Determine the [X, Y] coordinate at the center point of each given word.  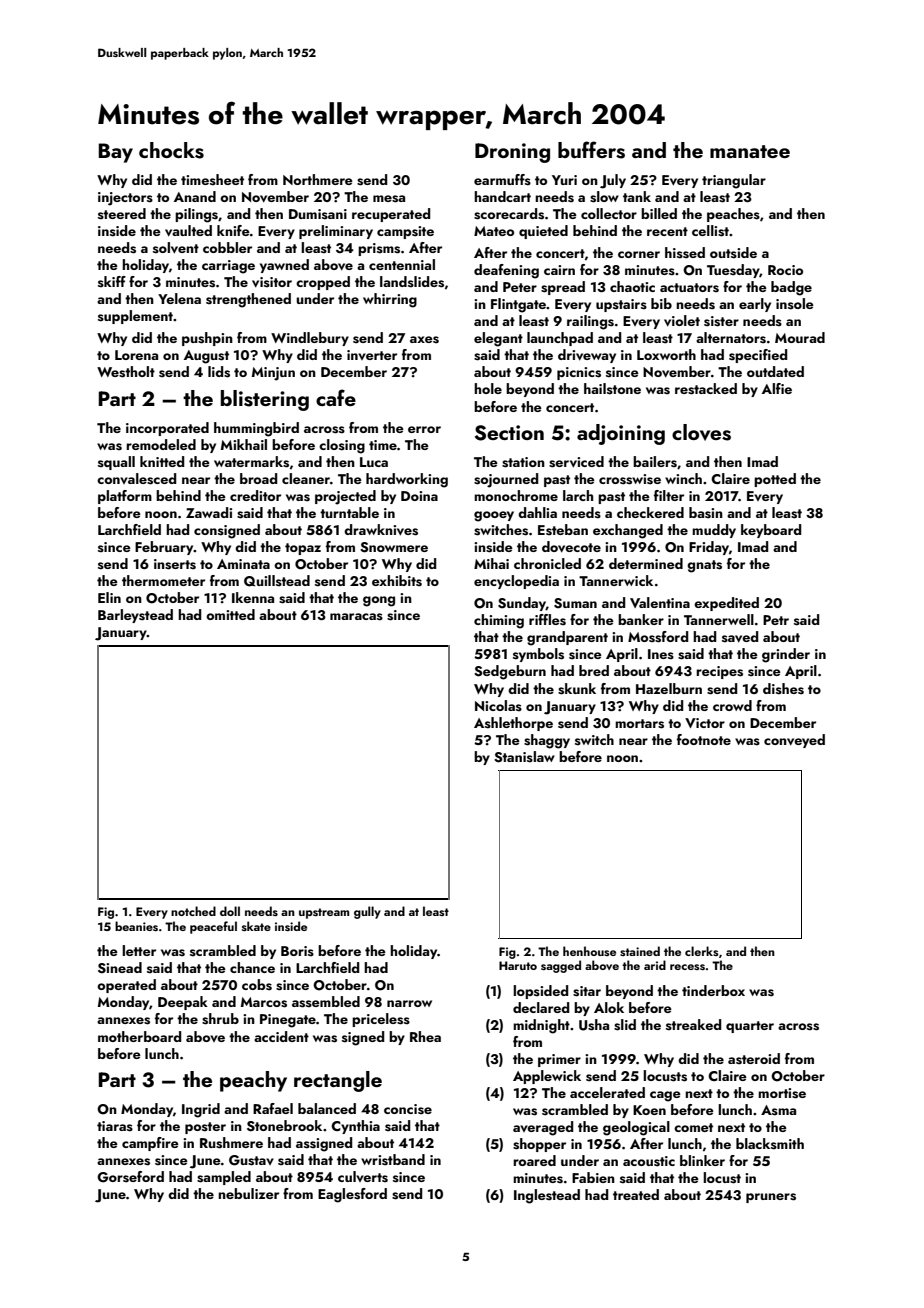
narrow [409, 1003]
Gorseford [130, 1177]
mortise [782, 1093]
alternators [731, 338]
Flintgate [518, 305]
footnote [704, 739]
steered [122, 214]
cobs [257, 985]
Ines [661, 654]
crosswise [630, 479]
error [424, 429]
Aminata [243, 564]
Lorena [136, 355]
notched [193, 911]
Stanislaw [524, 757]
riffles [547, 620]
